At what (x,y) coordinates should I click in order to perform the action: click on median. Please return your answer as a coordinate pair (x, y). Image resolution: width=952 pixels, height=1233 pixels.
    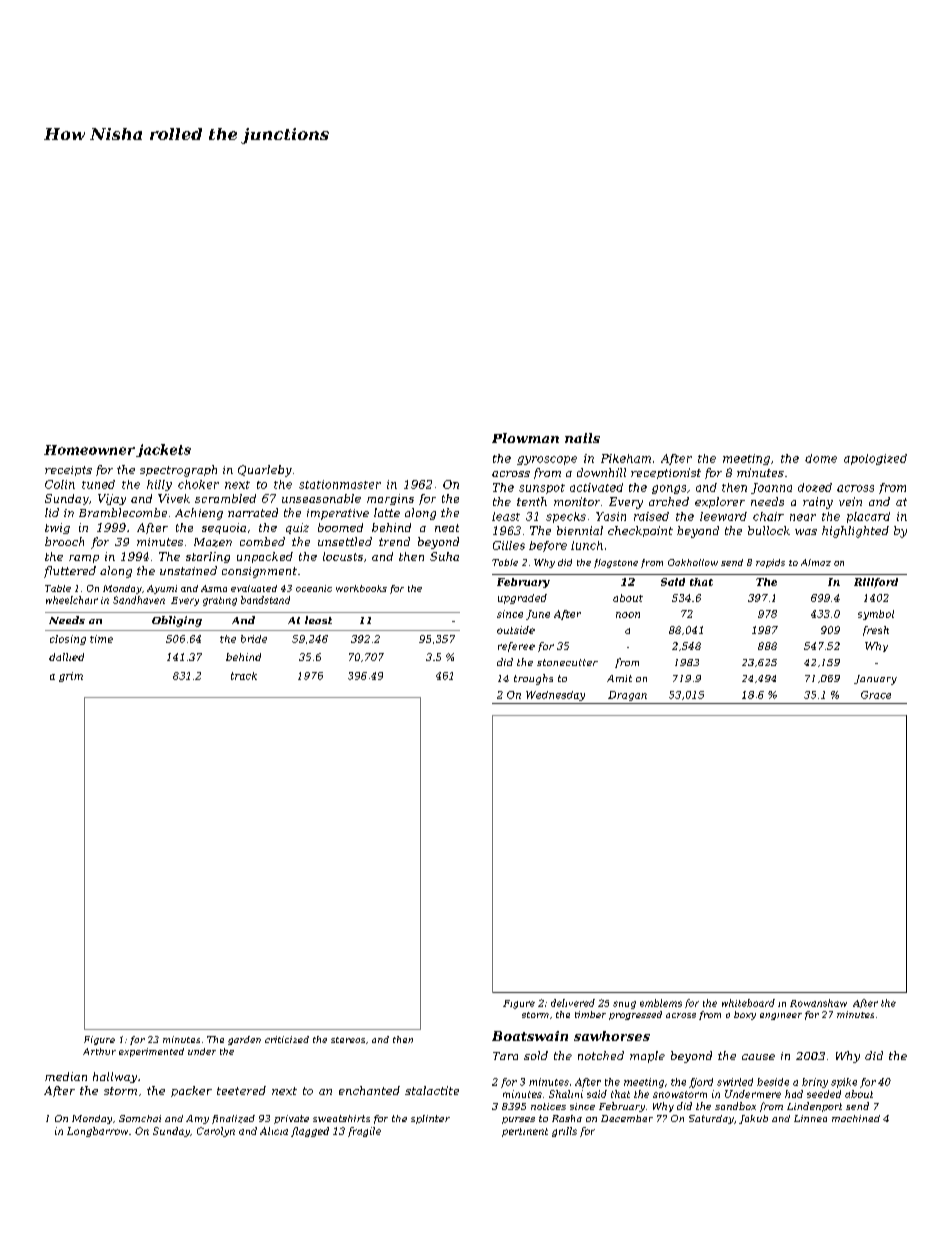
    Looking at the image, I should click on (66, 1076).
